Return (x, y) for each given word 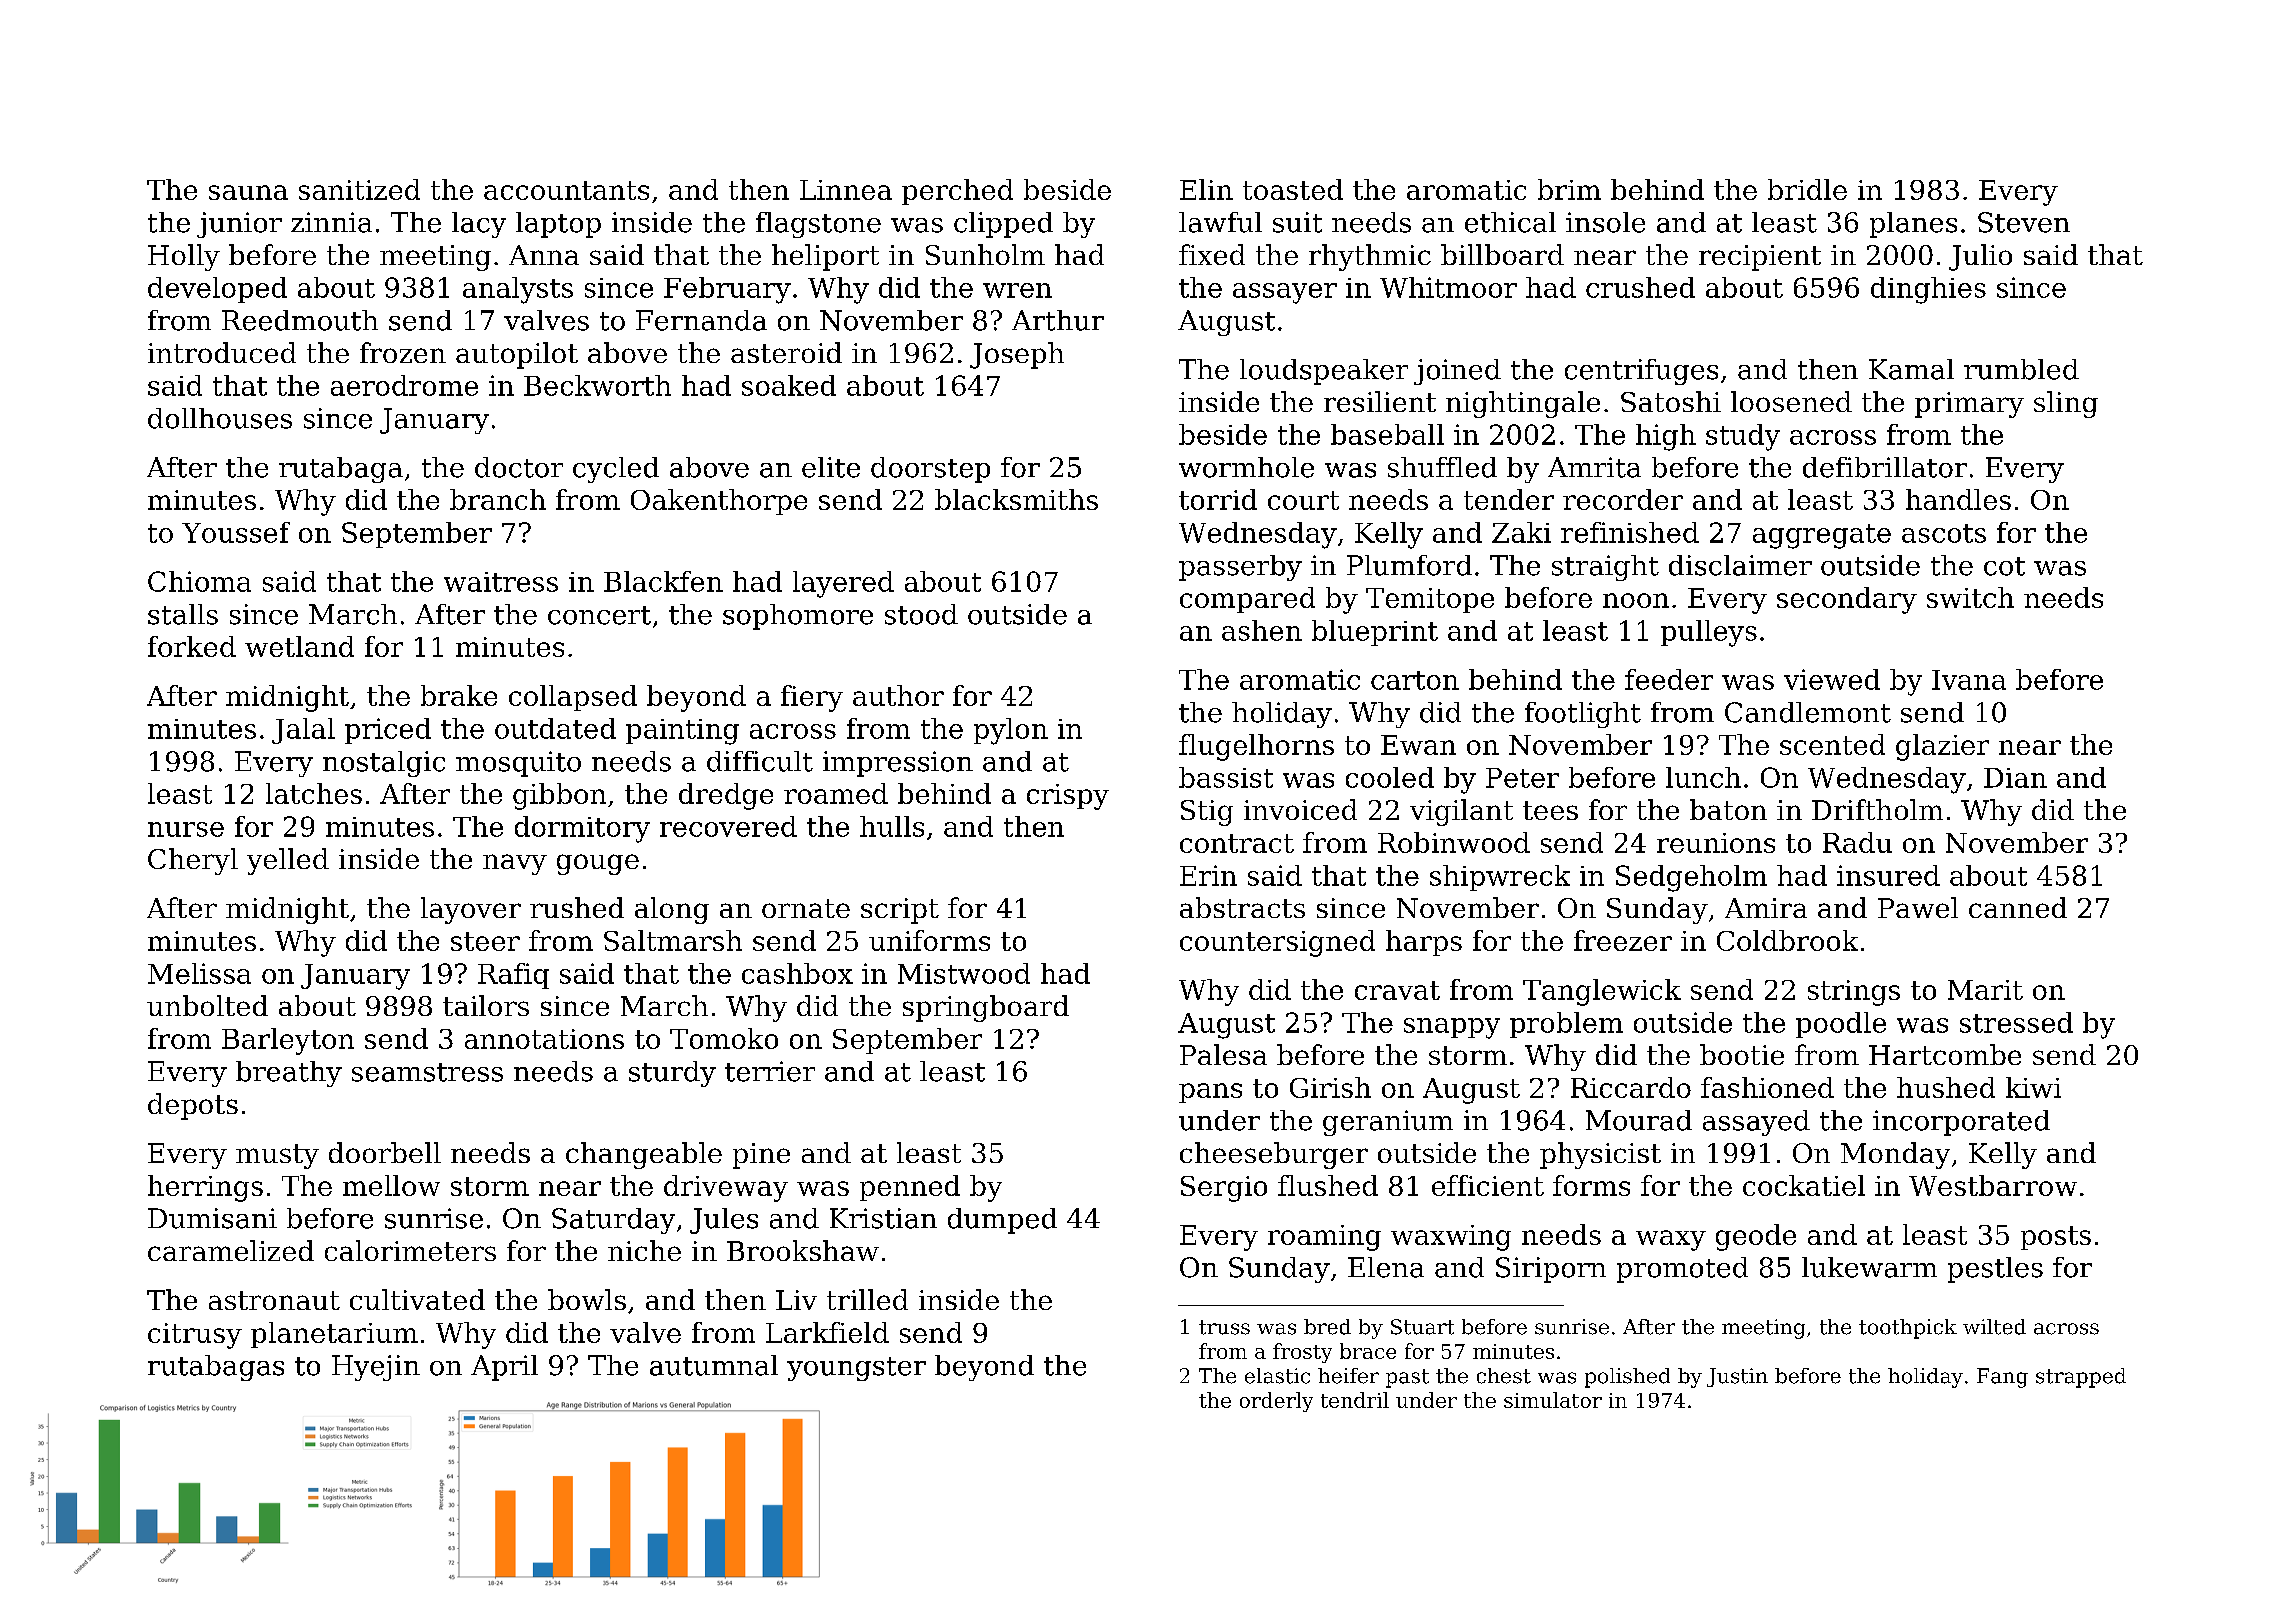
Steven (2024, 222)
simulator (1553, 1400)
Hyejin (376, 1368)
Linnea (846, 190)
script (900, 911)
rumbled (2021, 369)
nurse (186, 829)
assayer (1285, 293)
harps (1424, 943)
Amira (1766, 908)
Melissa (199, 973)
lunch (1703, 777)
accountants (566, 190)
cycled (616, 470)
